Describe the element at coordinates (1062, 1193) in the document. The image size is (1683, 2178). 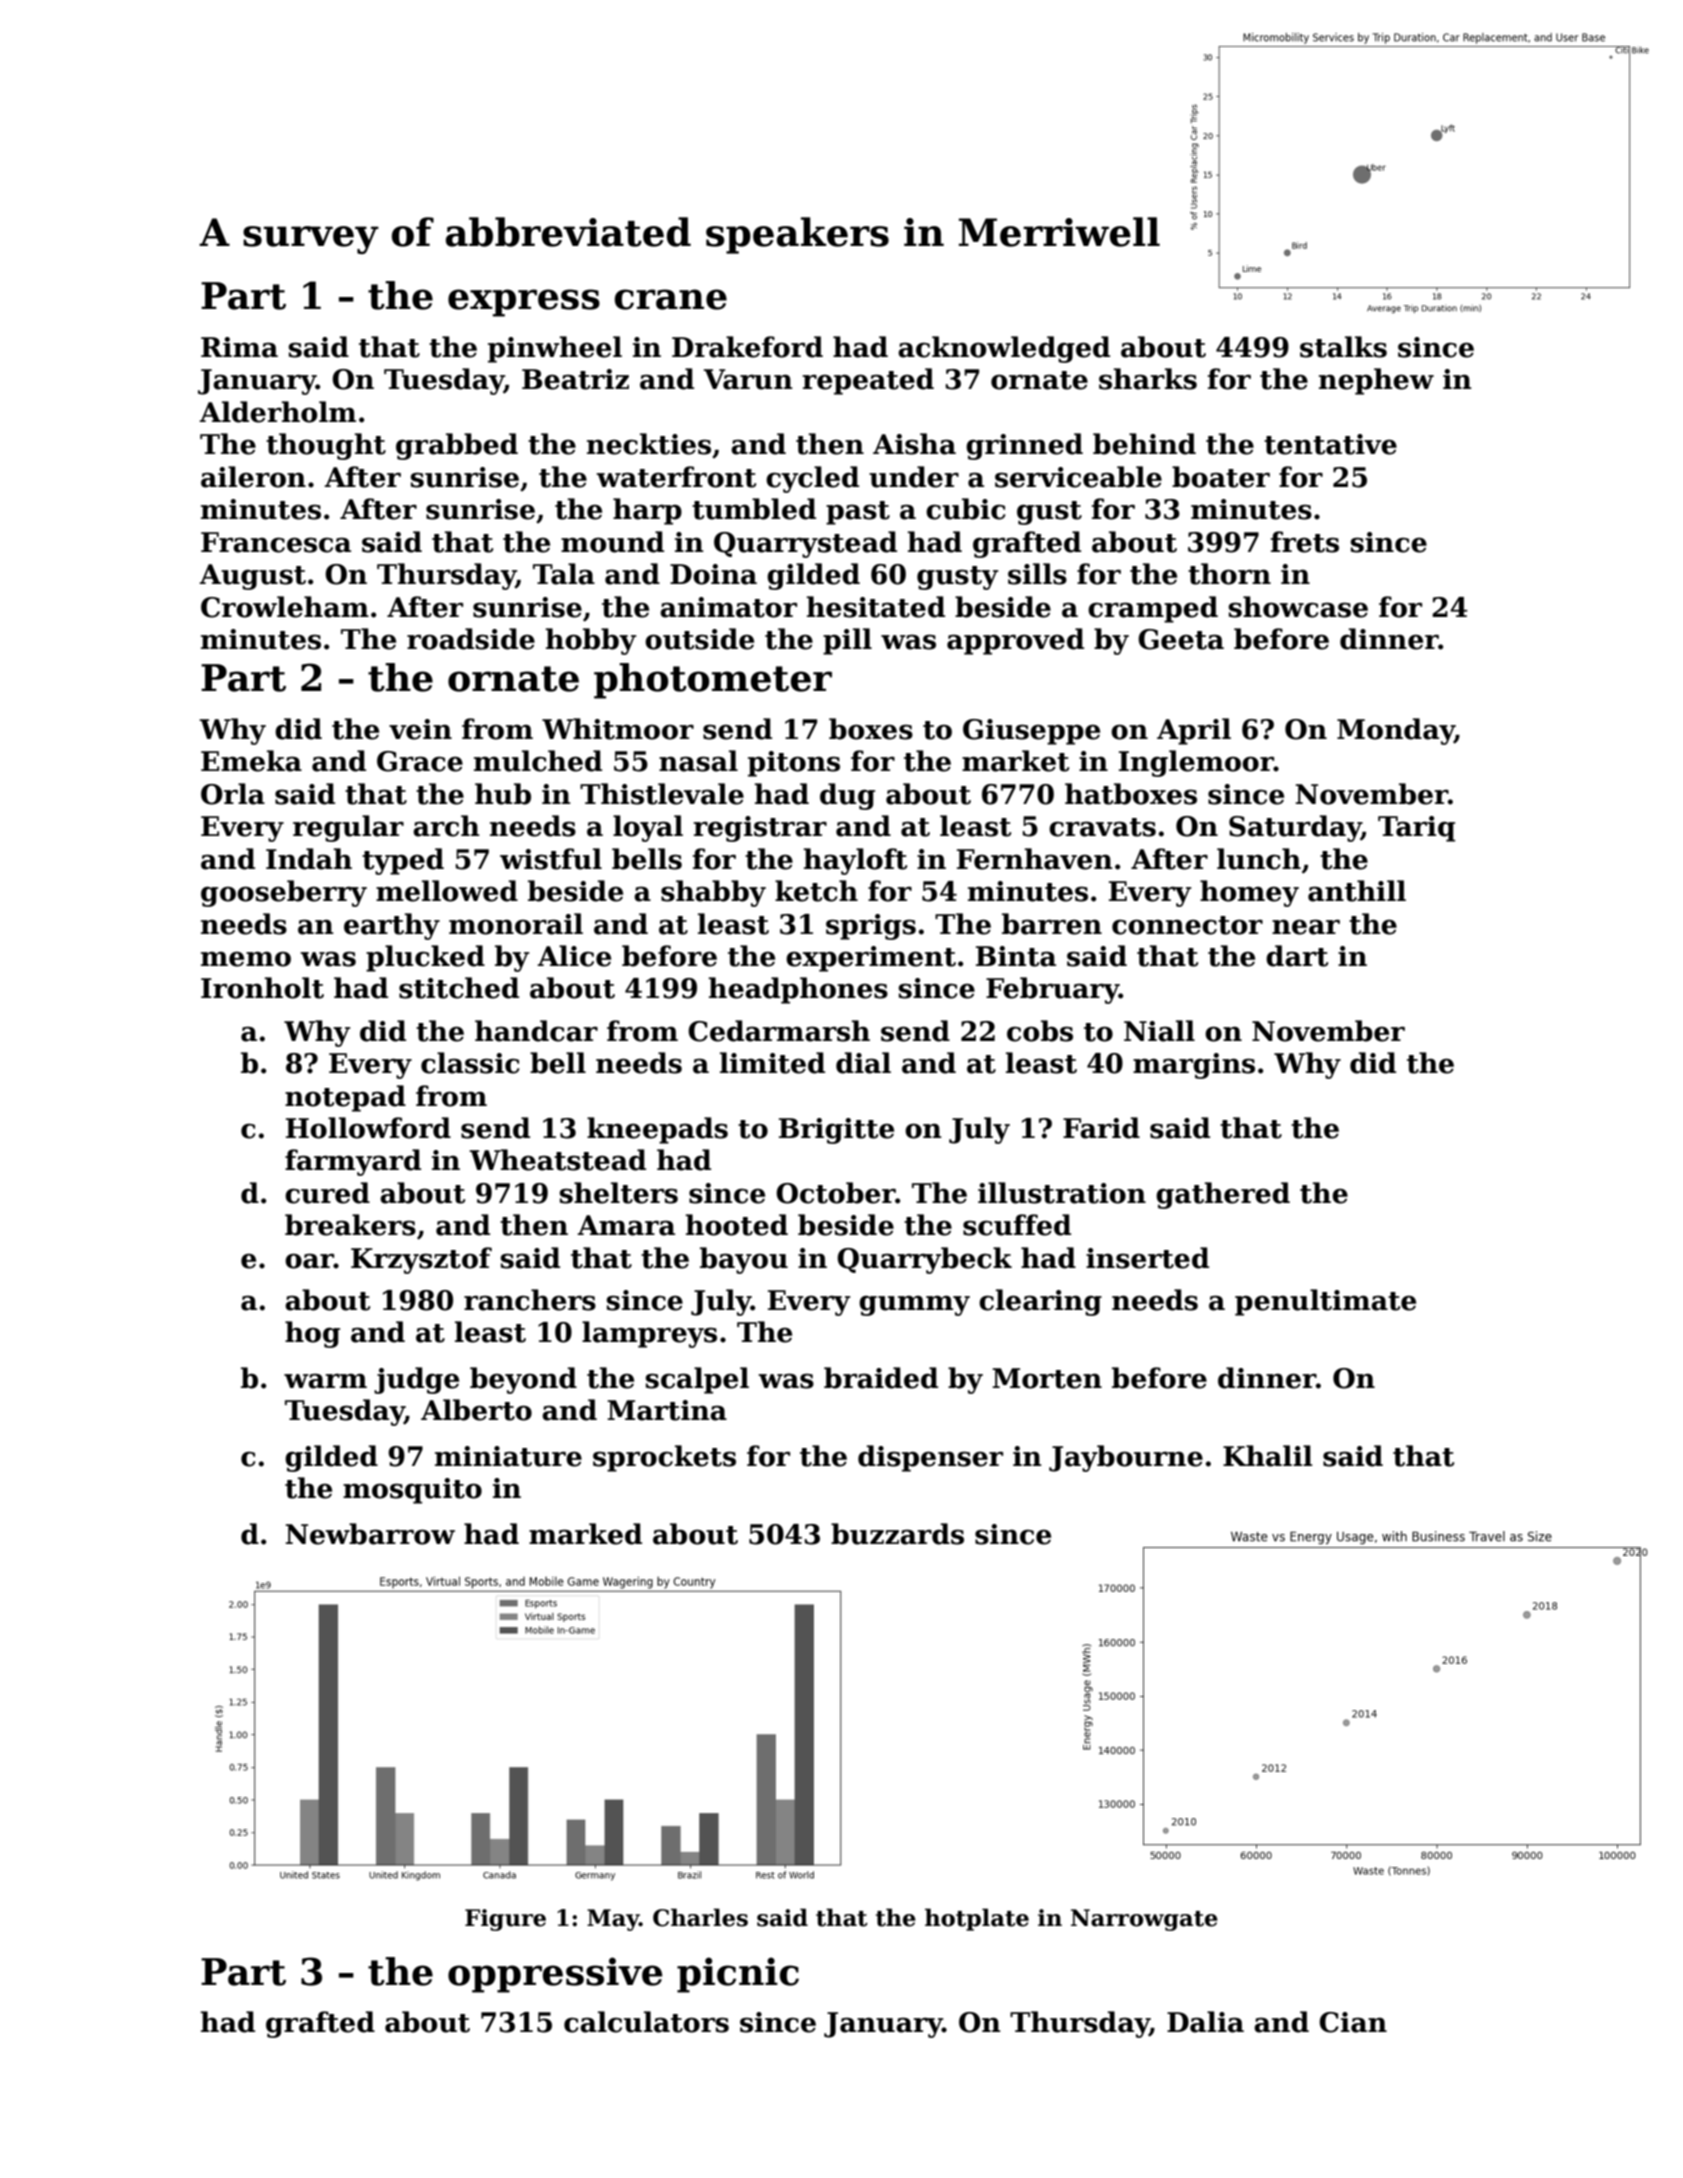
I see `illustration` at that location.
